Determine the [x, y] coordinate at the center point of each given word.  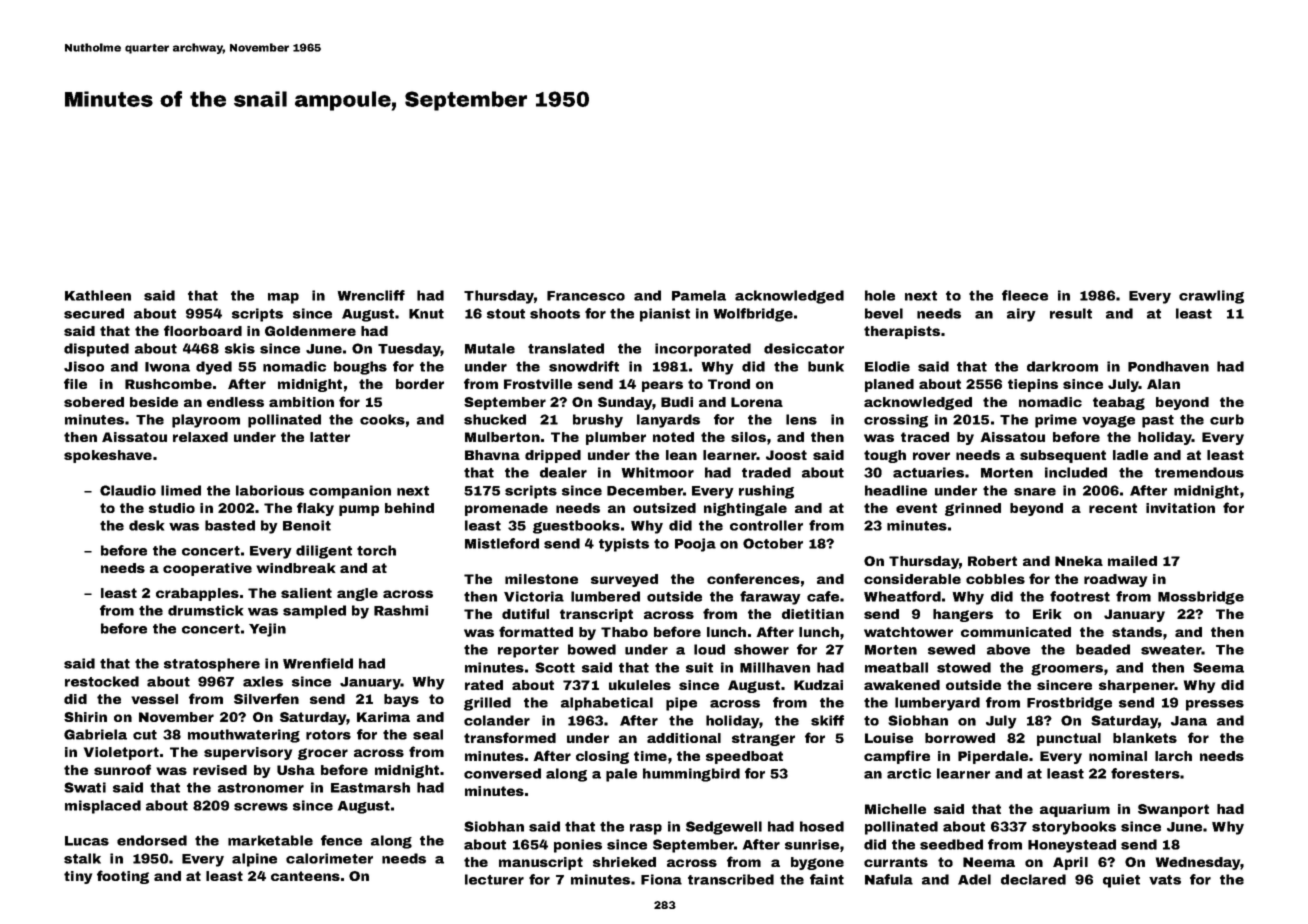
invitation [1180, 508]
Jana [1189, 721]
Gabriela [95, 734]
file [75, 383]
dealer [563, 472]
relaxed [200, 437]
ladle [1130, 455]
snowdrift [584, 366]
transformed [510, 737]
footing [123, 877]
